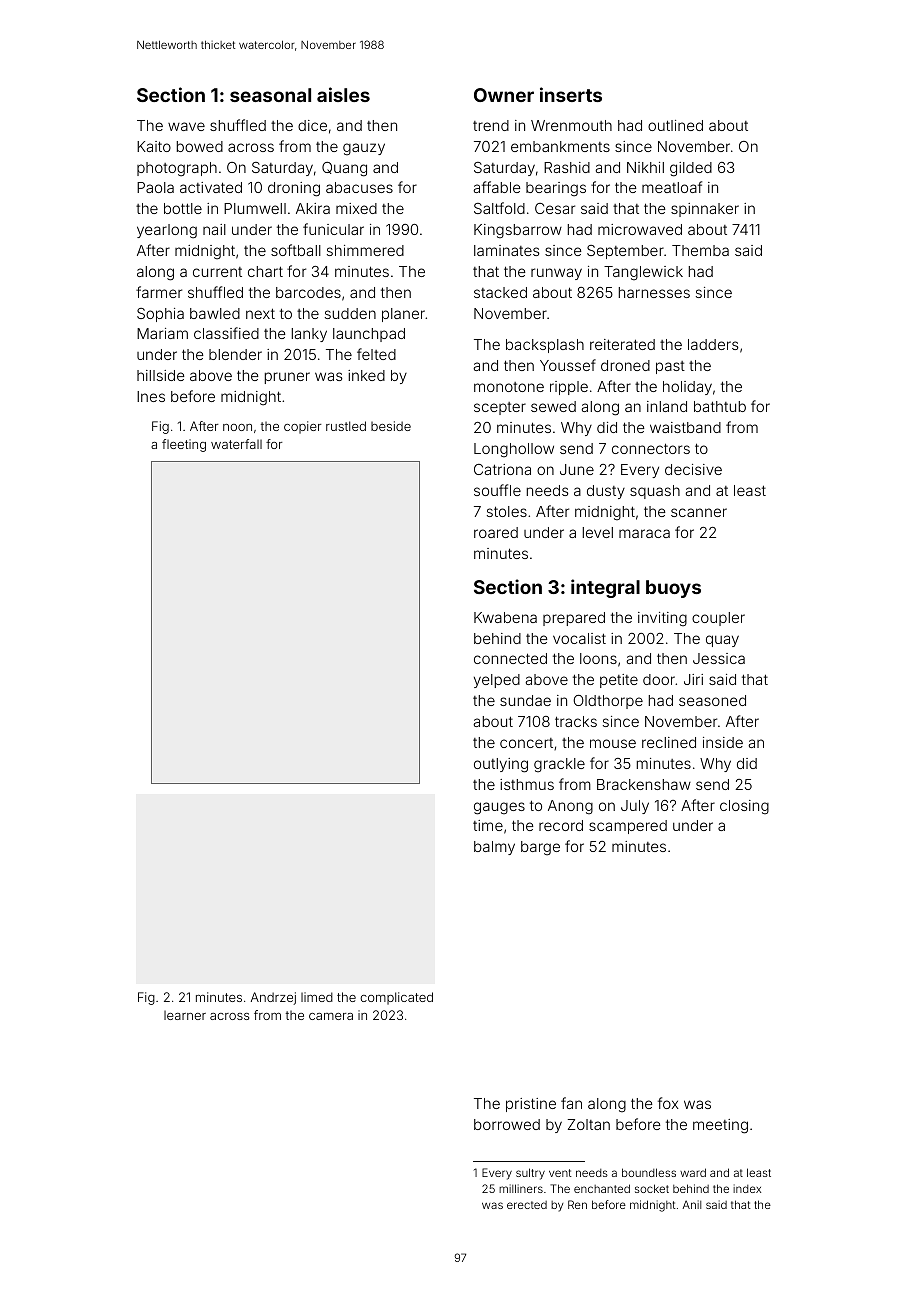  What do you see at coordinates (497, 681) in the page?
I see `yelped` at bounding box center [497, 681].
